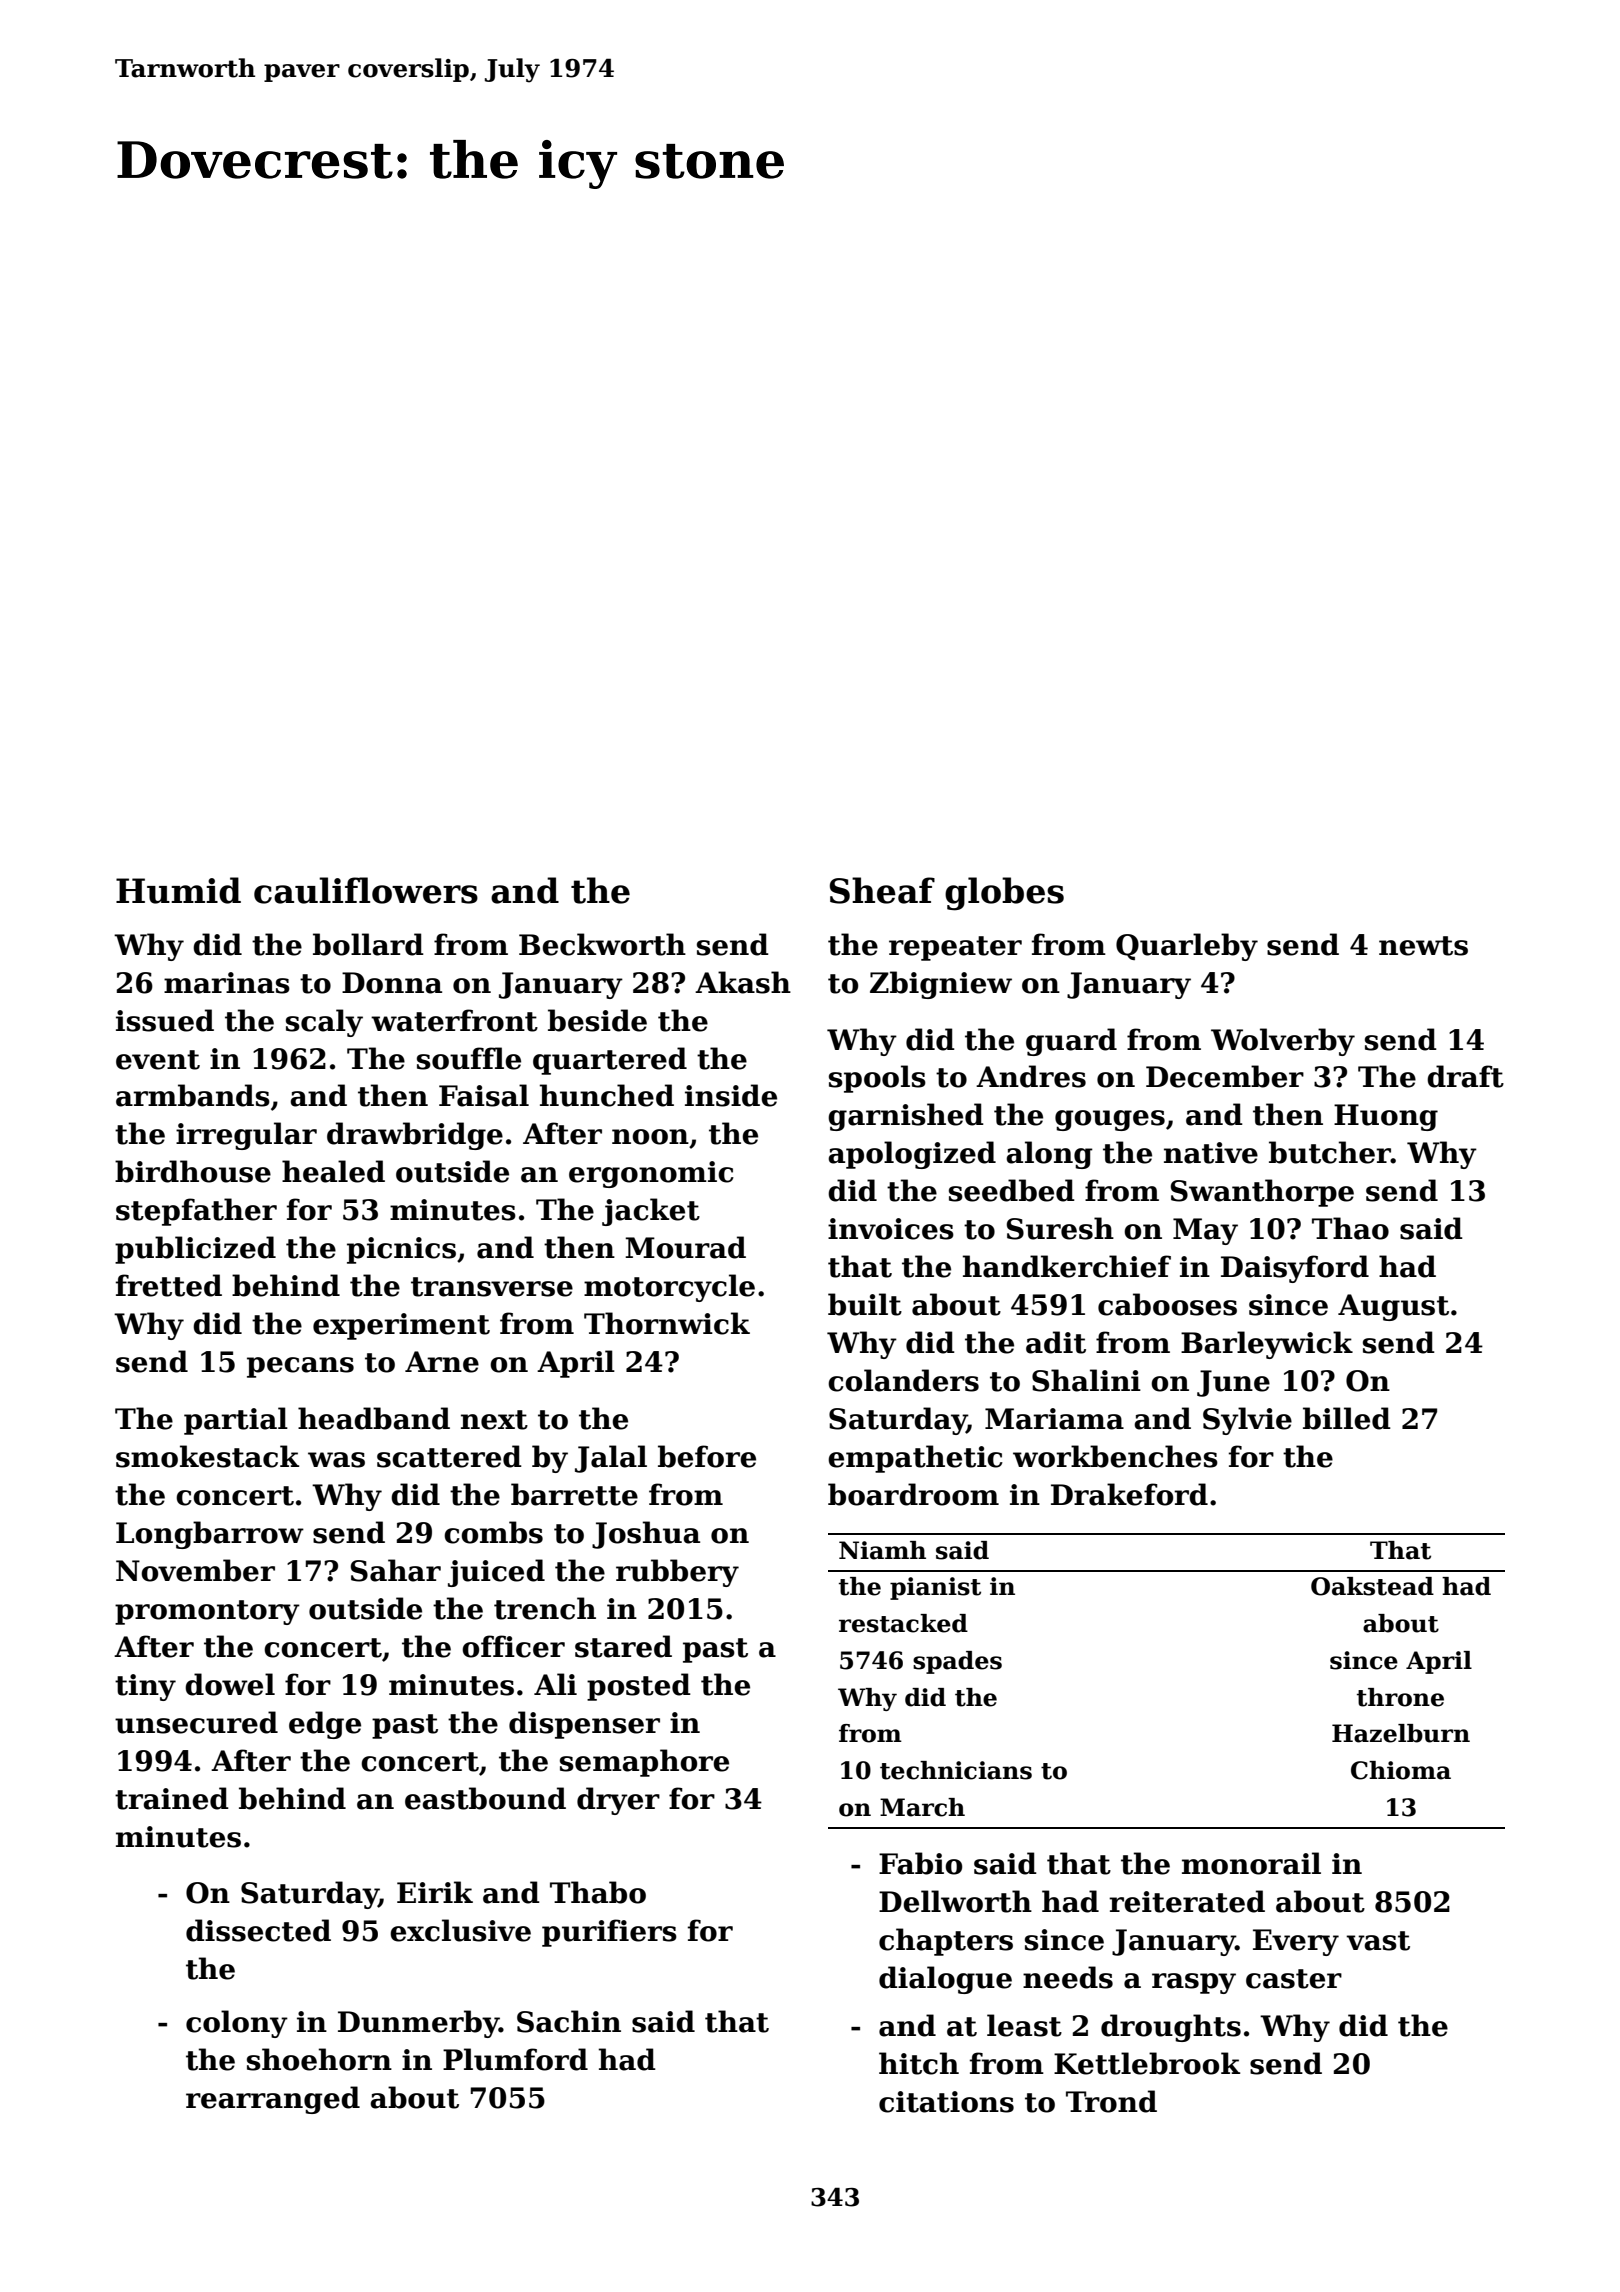  I want to click on Sheaf, so click(882, 890).
